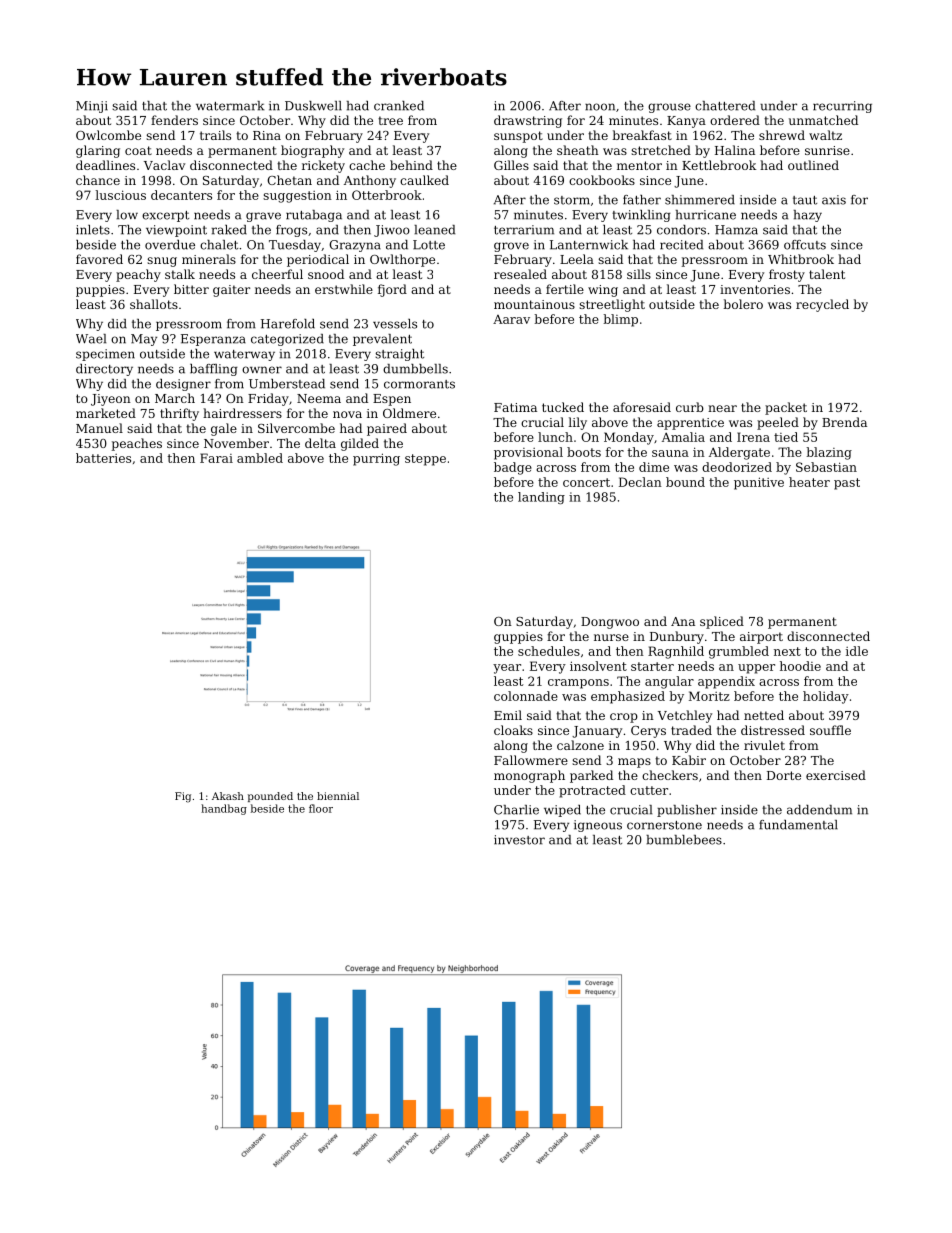  What do you see at coordinates (260, 458) in the document?
I see `ambled` at bounding box center [260, 458].
